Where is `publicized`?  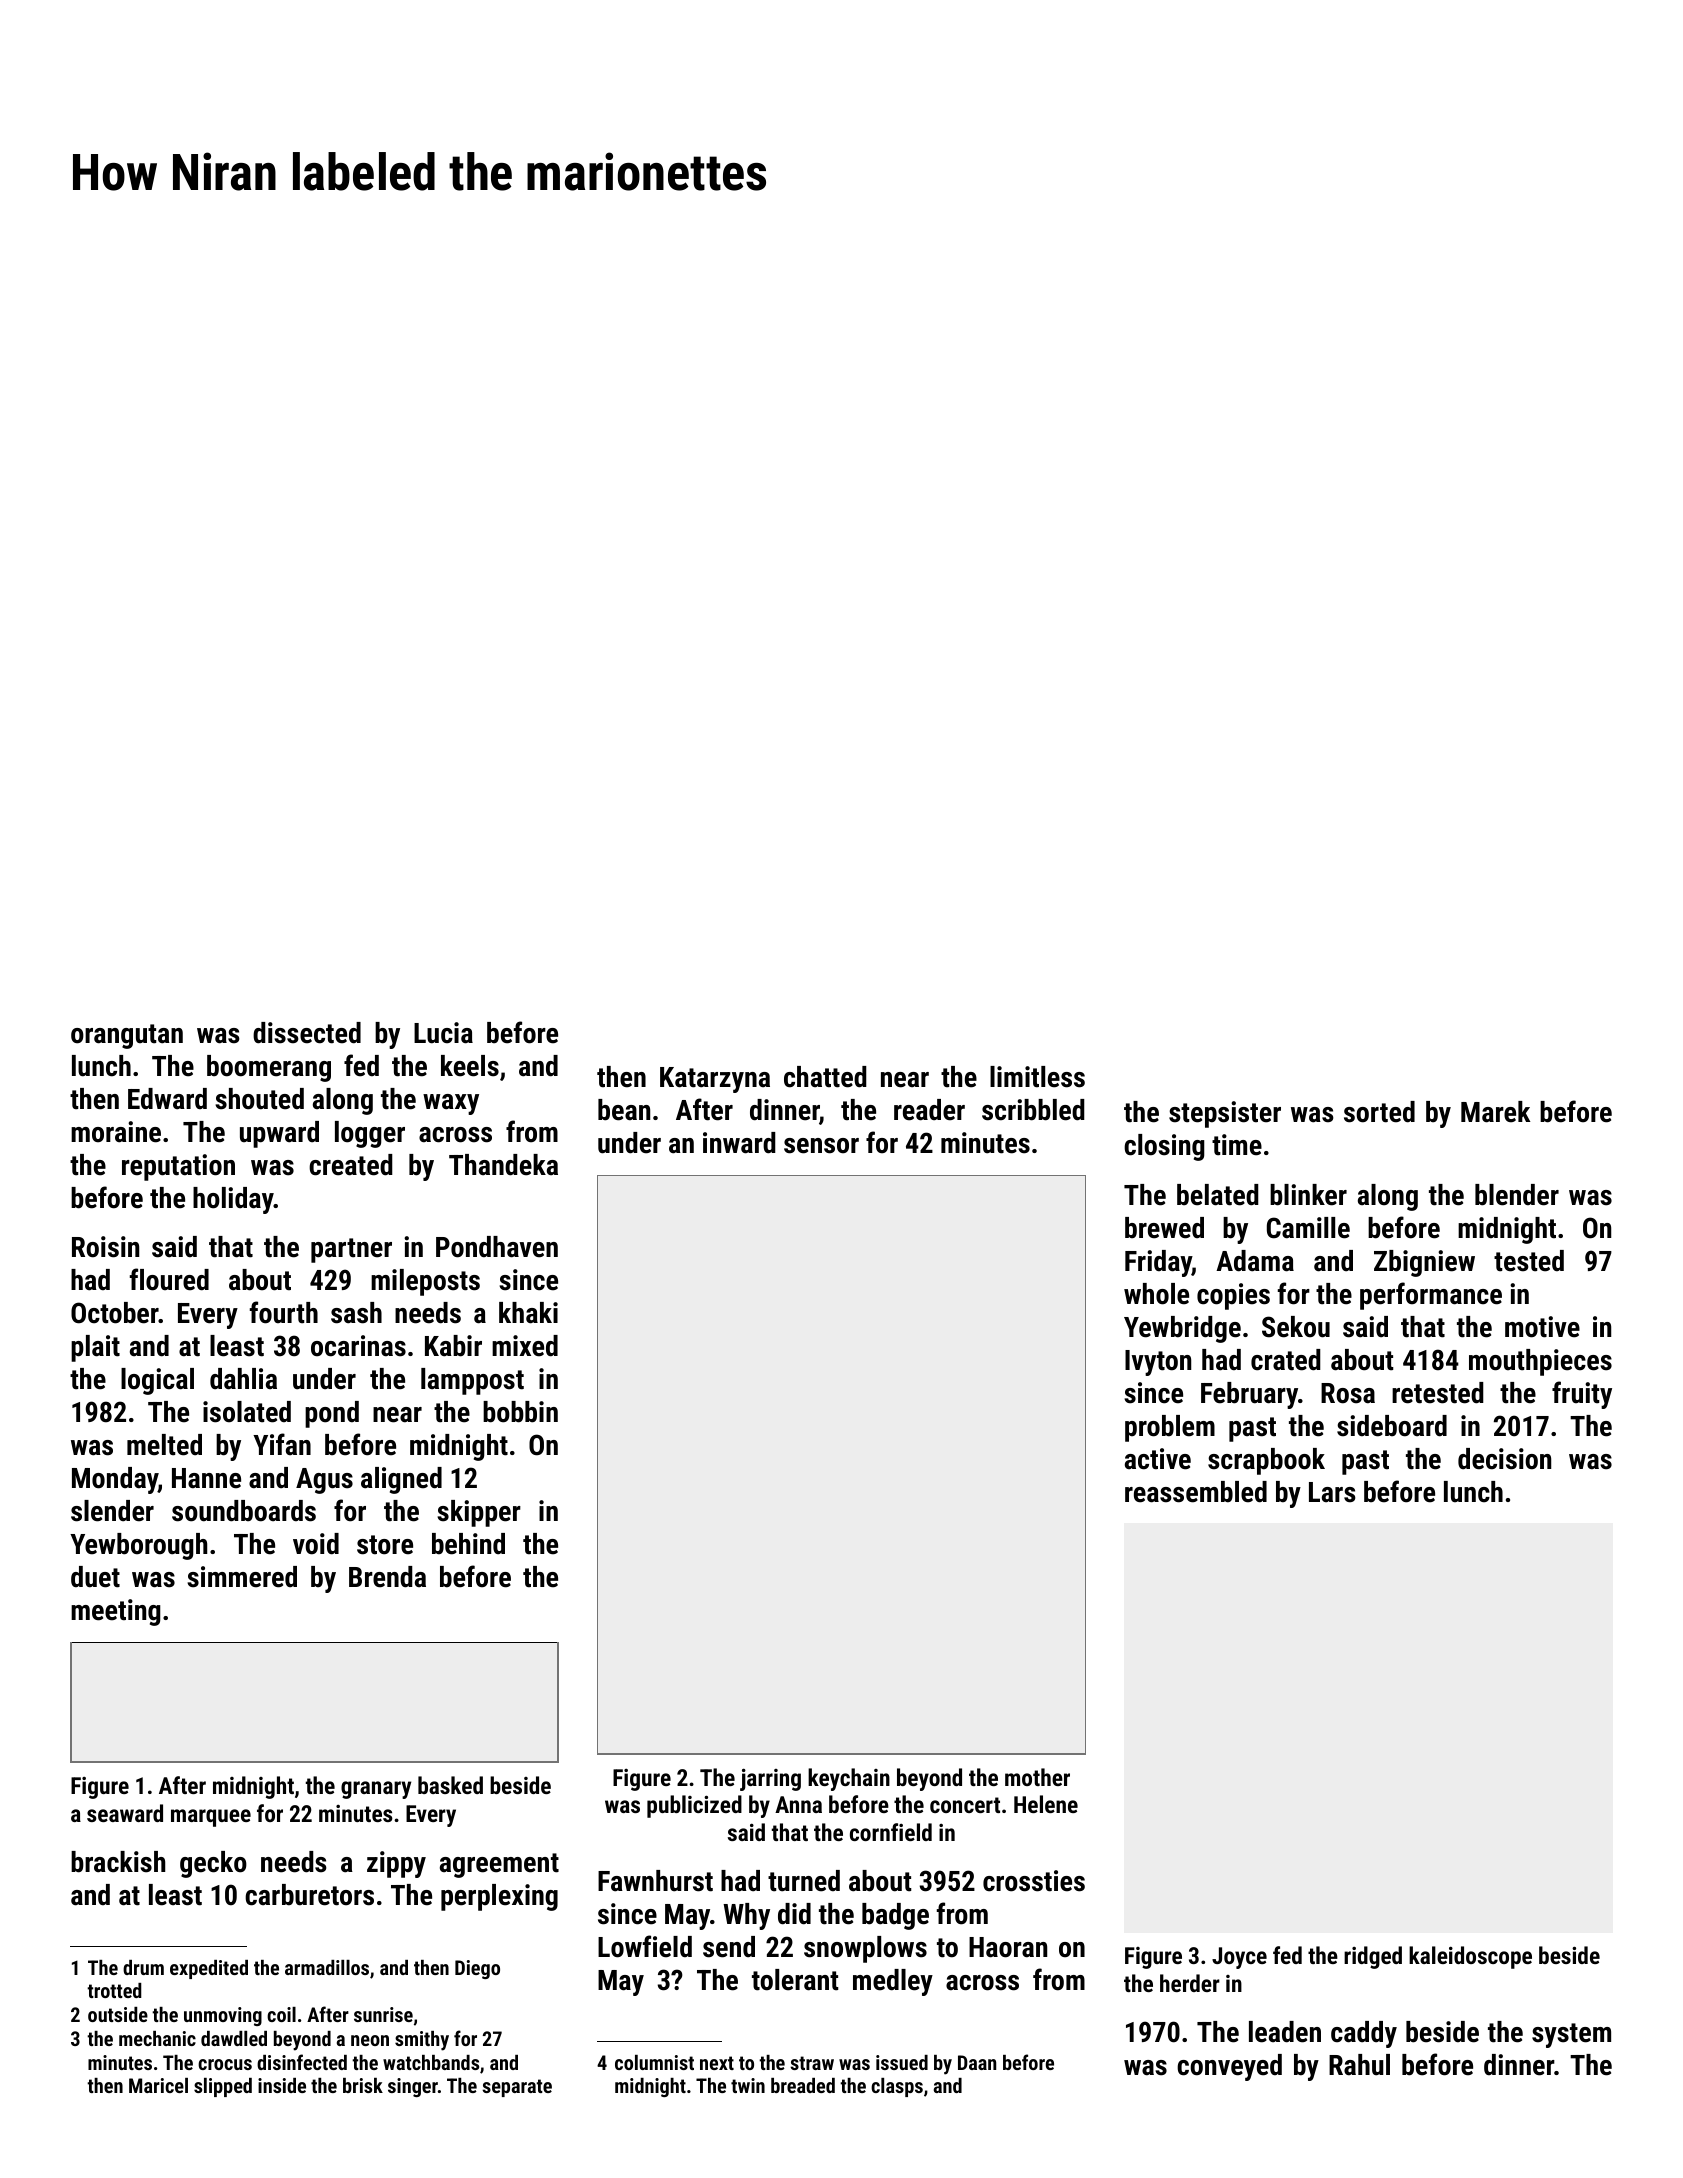 publicized is located at coordinates (694, 1806).
